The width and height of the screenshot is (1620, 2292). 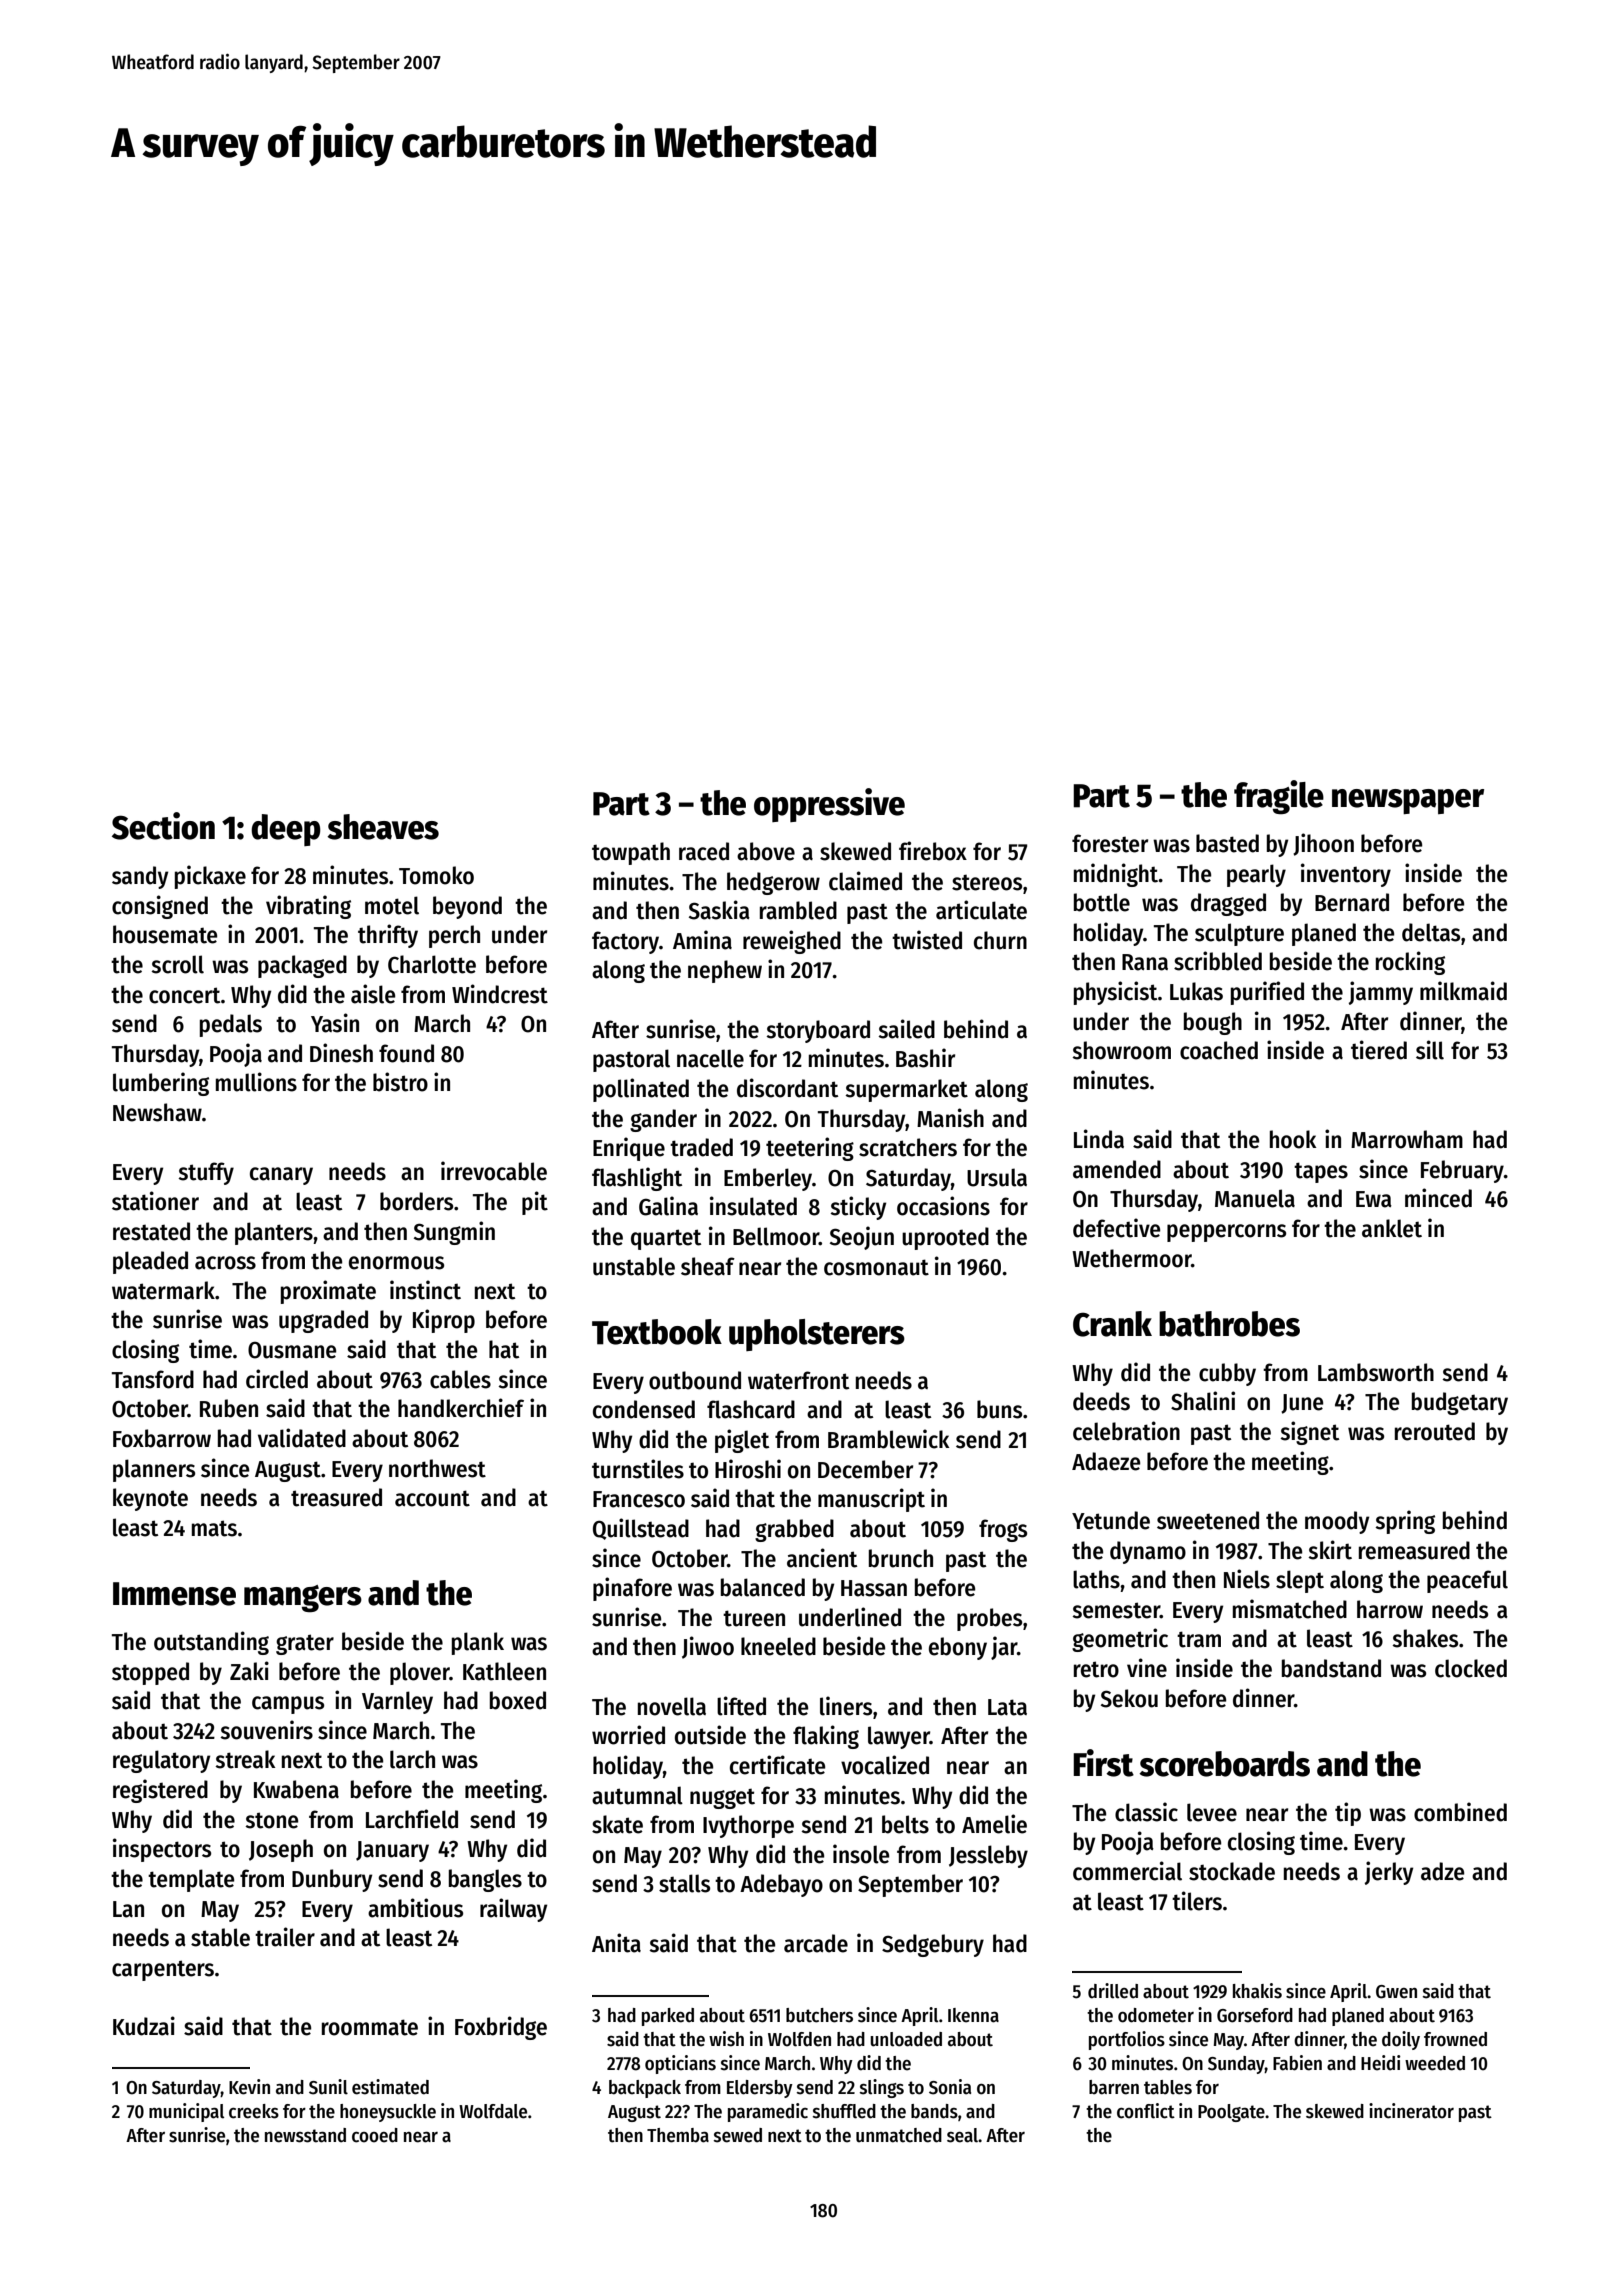 What do you see at coordinates (206, 1173) in the screenshot?
I see `stuffy` at bounding box center [206, 1173].
